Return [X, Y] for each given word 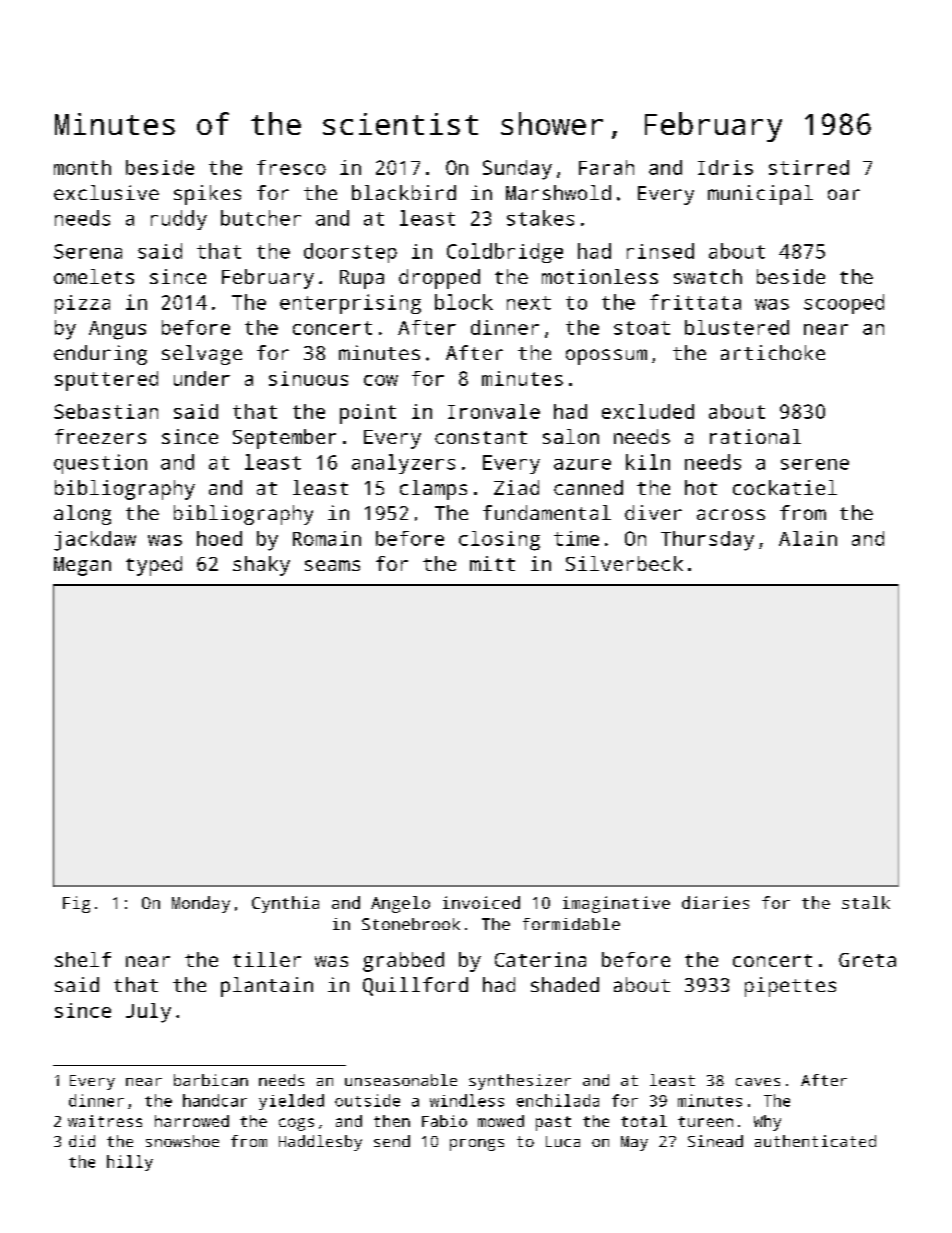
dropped [439, 279]
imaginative [616, 904]
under [202, 378]
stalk [866, 902]
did [82, 1141]
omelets [94, 276]
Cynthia [285, 904]
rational [755, 436]
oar [844, 194]
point [368, 414]
